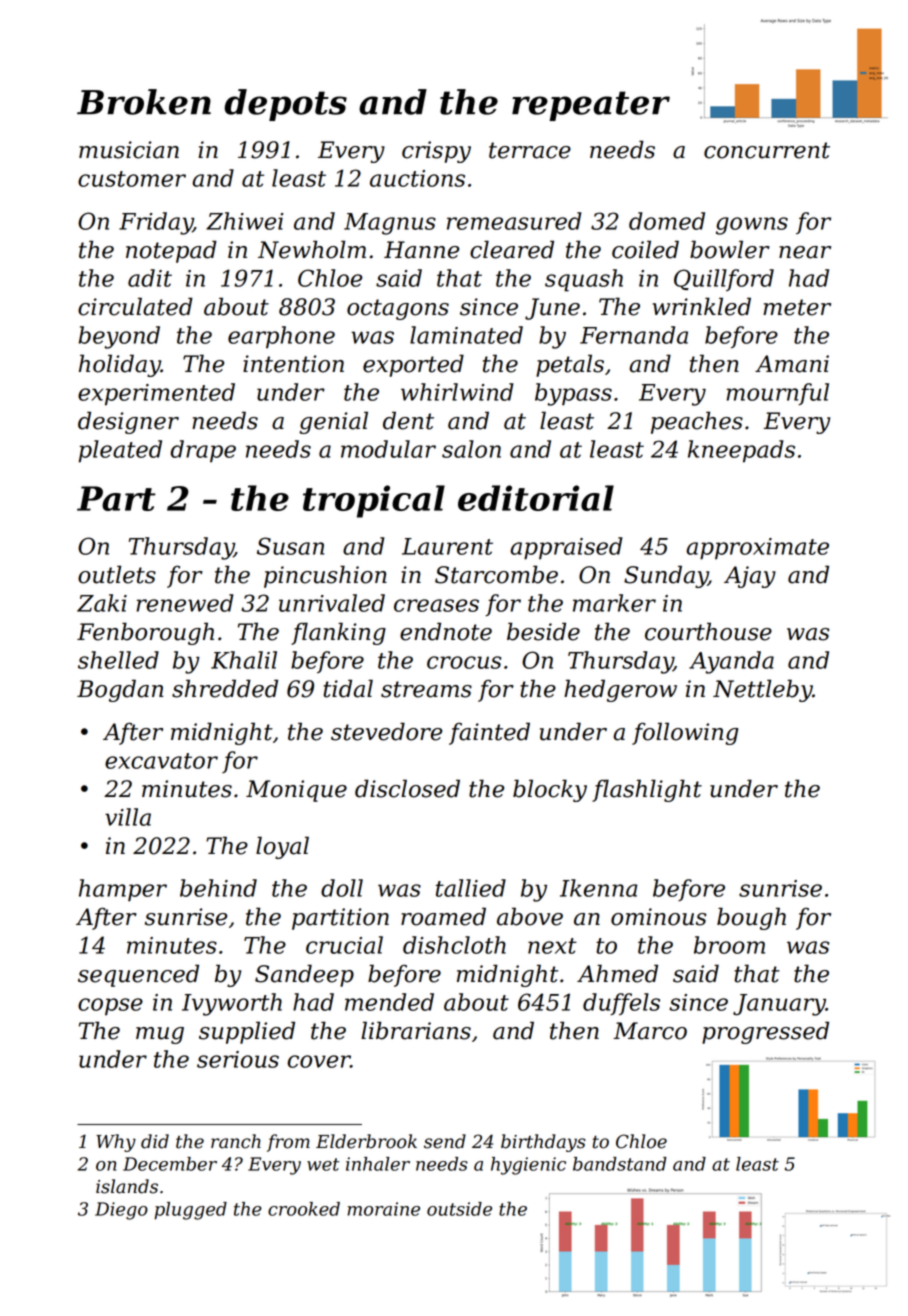 The width and height of the screenshot is (908, 1316). What do you see at coordinates (225, 688) in the screenshot?
I see `shredded` at bounding box center [225, 688].
